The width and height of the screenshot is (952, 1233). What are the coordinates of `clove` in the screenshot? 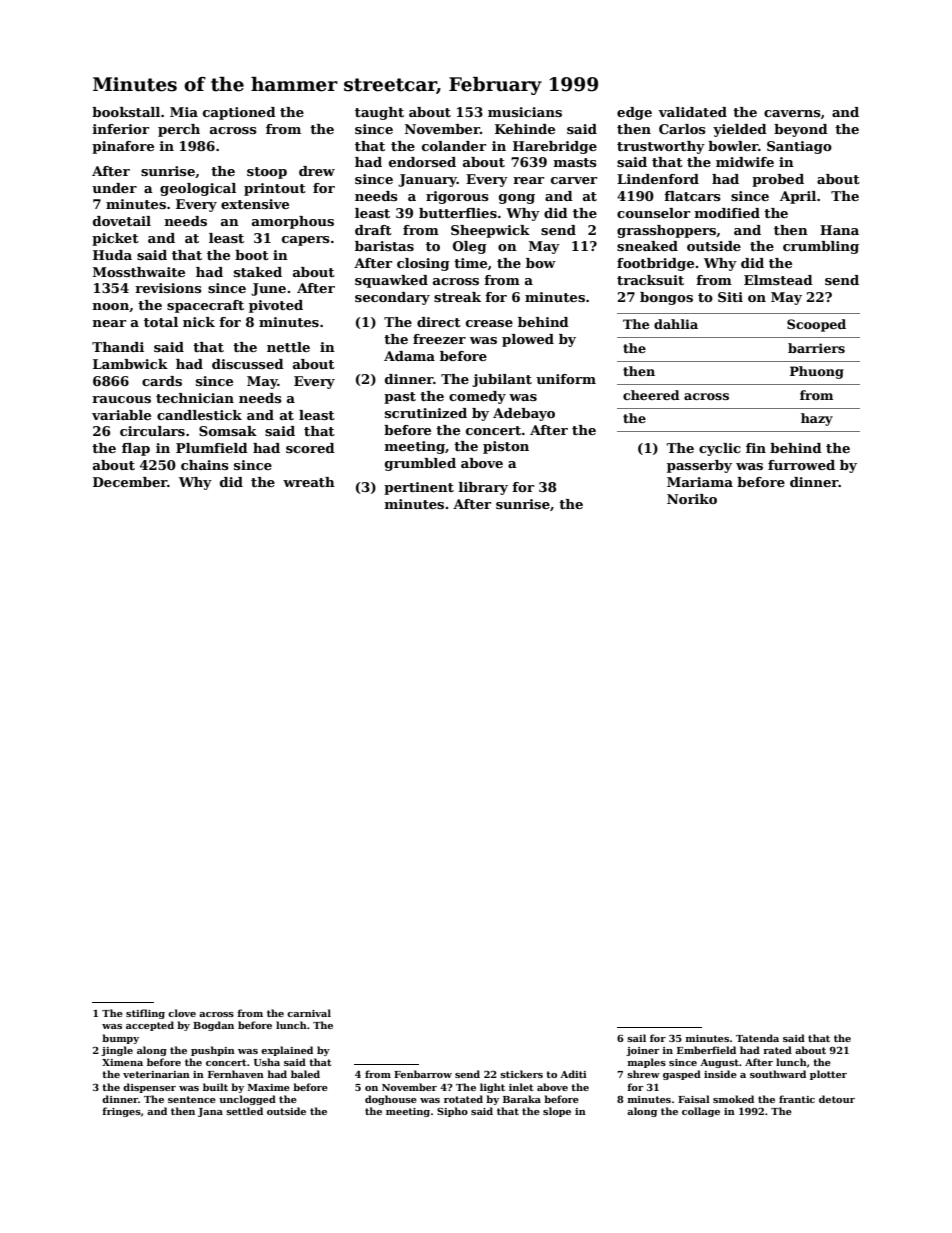 It's located at (182, 1013).
